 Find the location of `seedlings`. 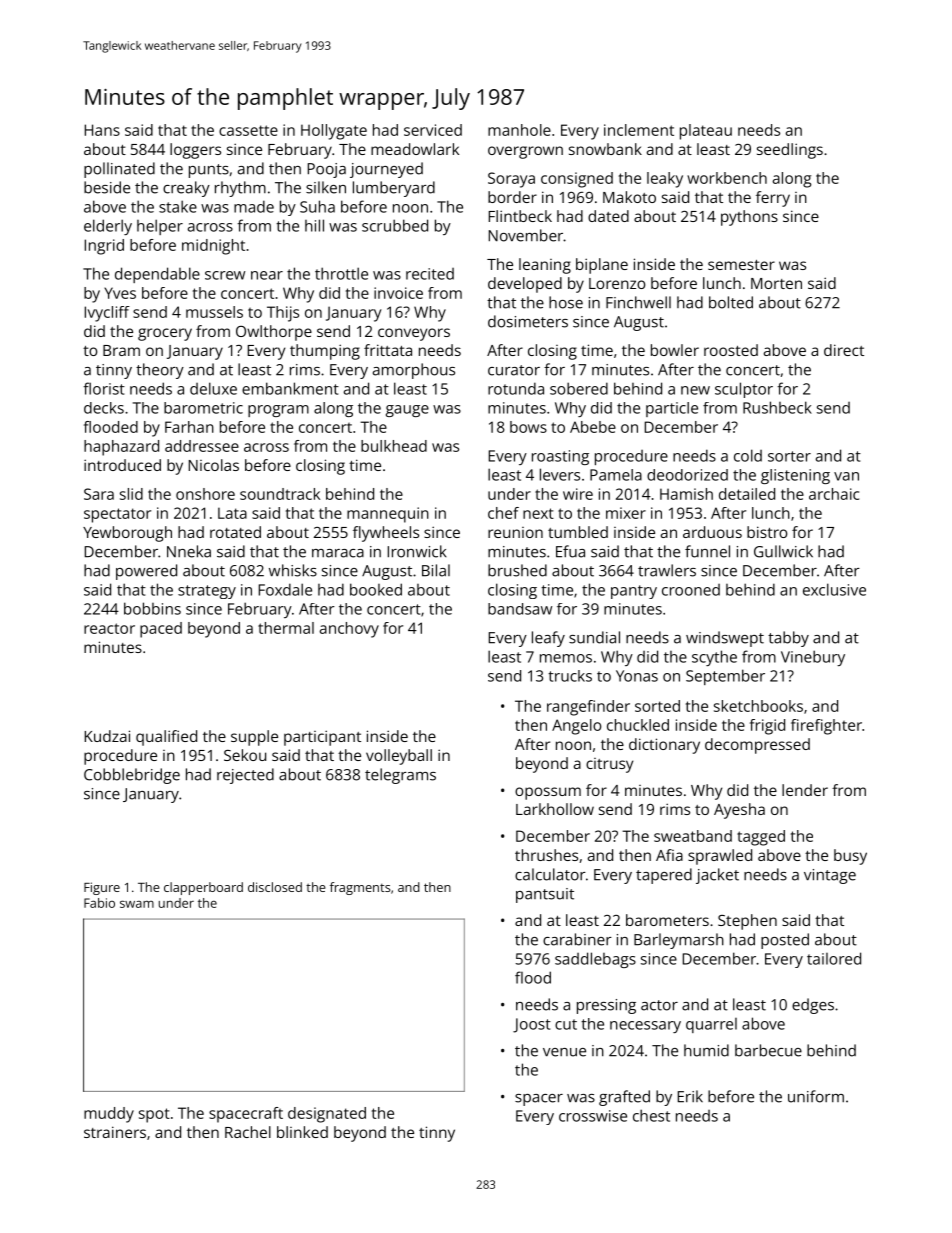

seedlings is located at coordinates (790, 151).
